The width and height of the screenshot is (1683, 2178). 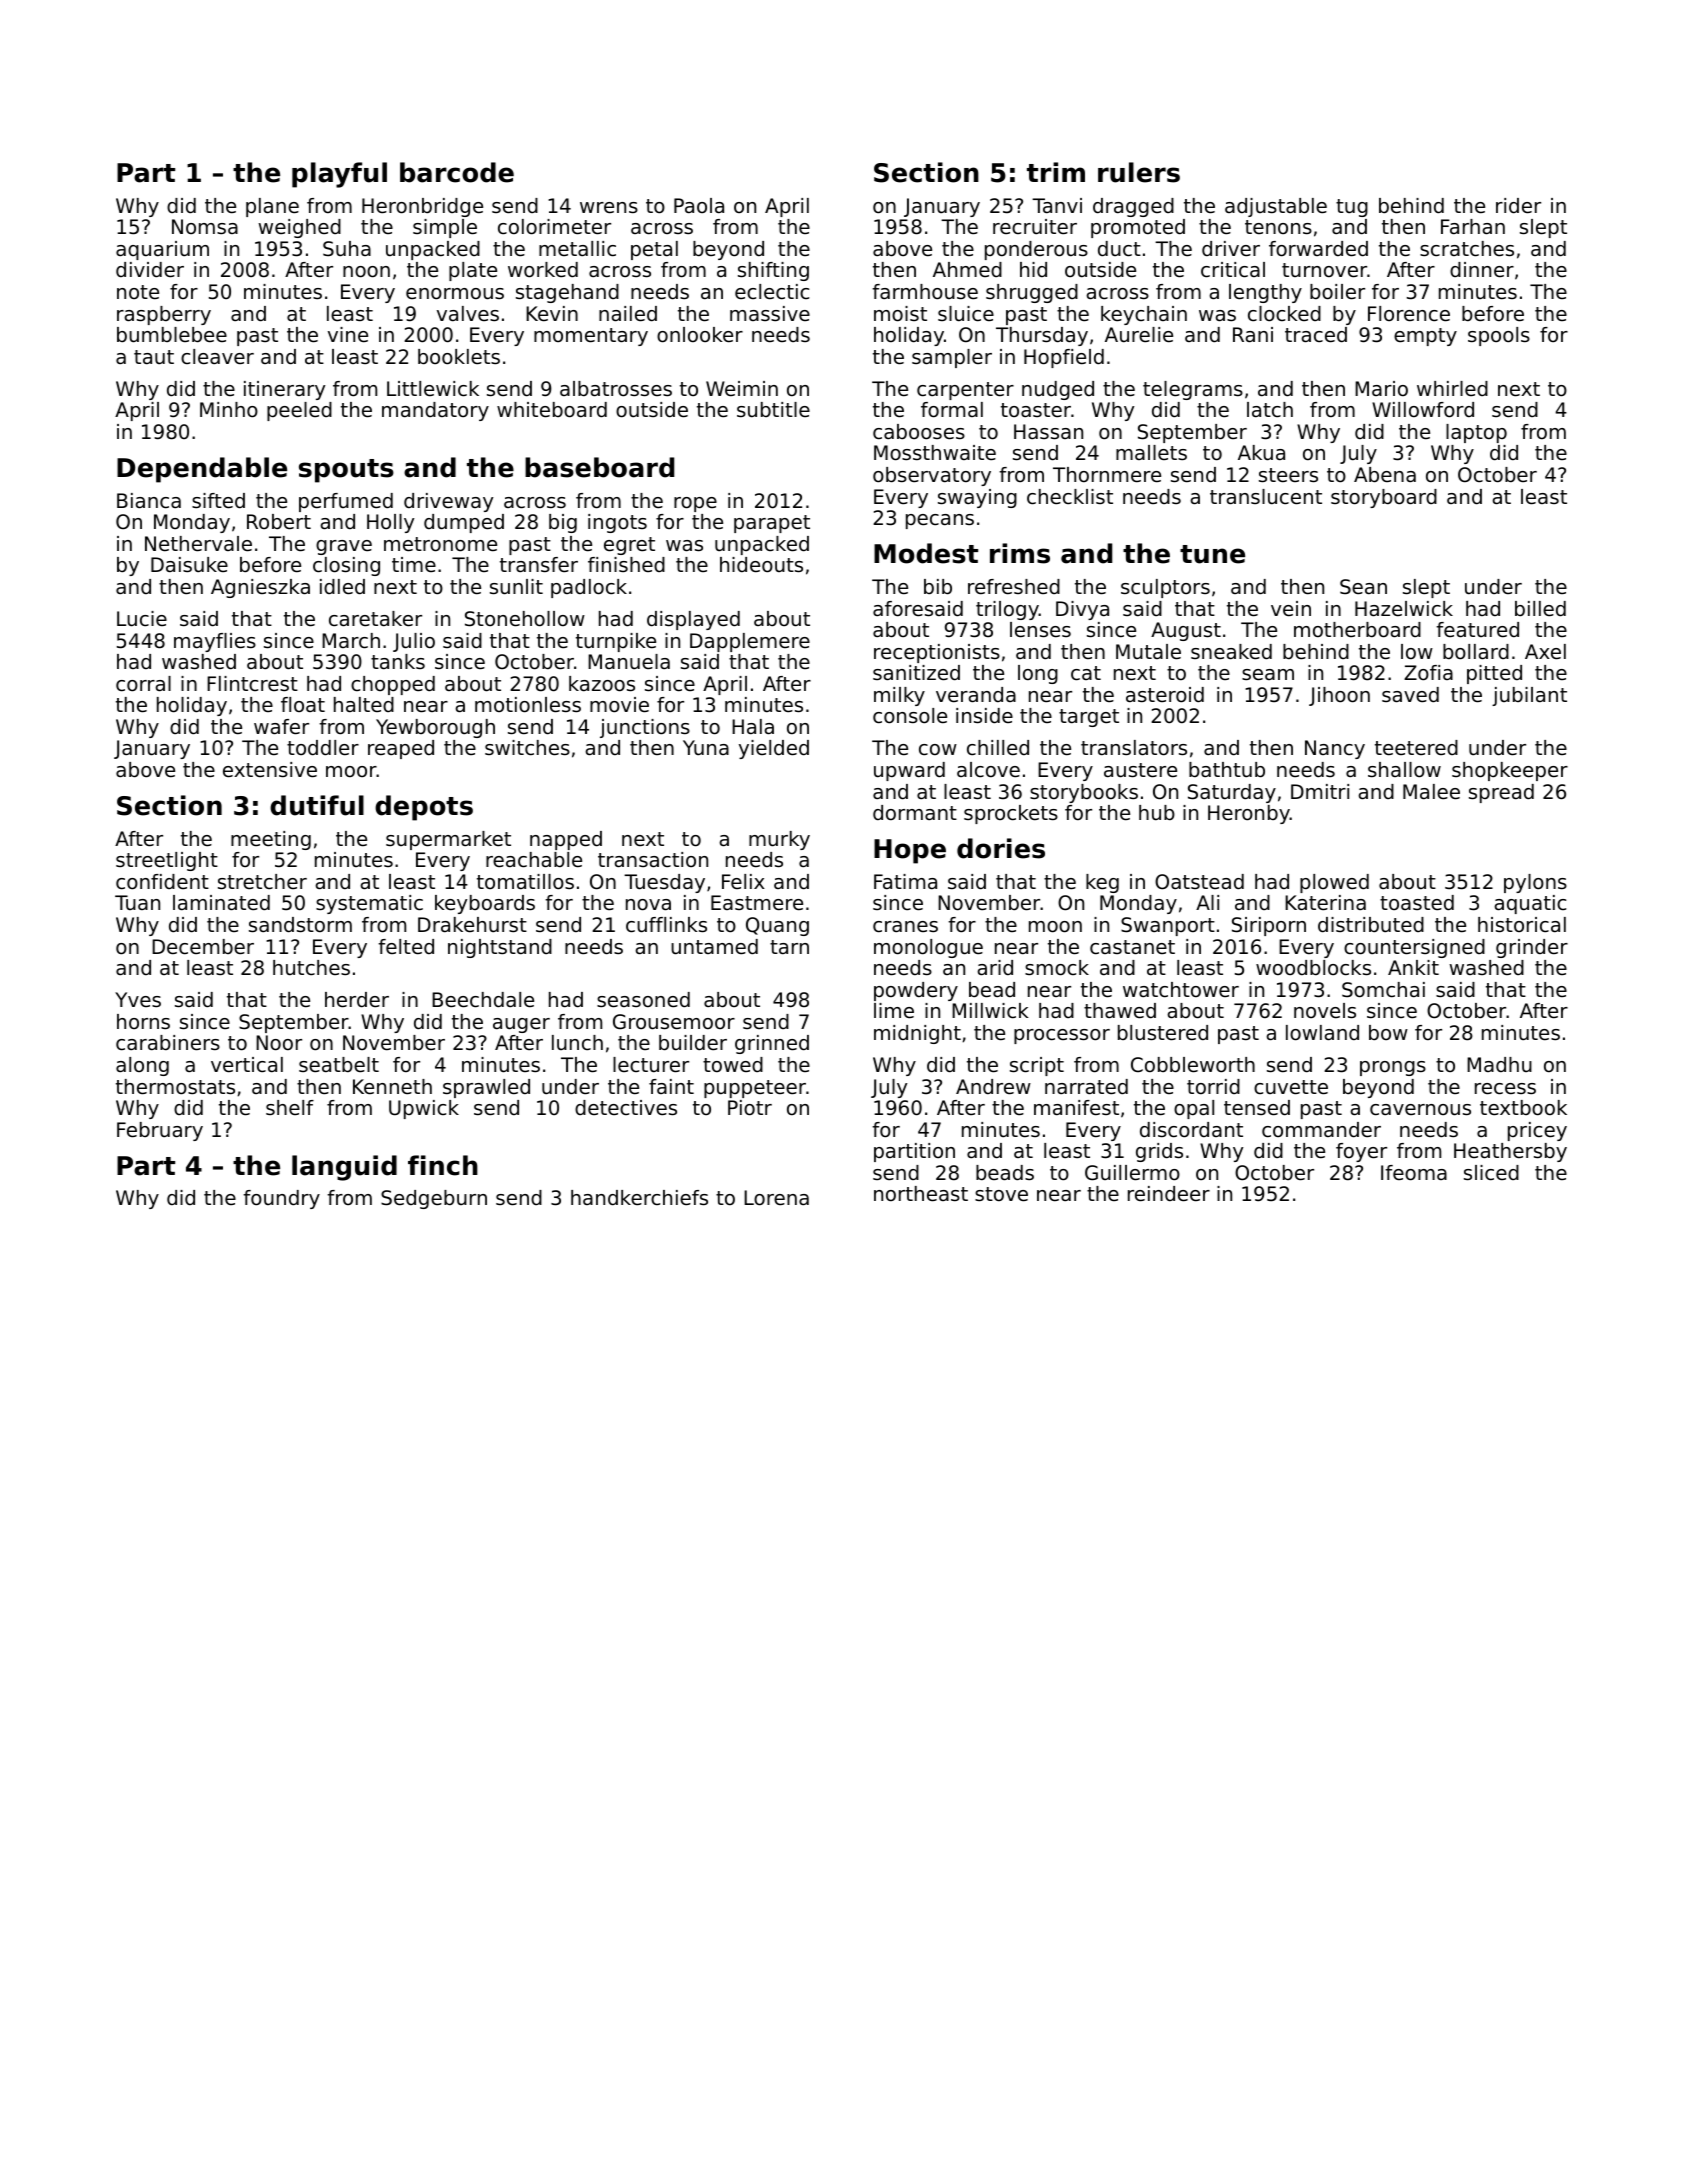 What do you see at coordinates (1523, 1108) in the screenshot?
I see `textbook` at bounding box center [1523, 1108].
